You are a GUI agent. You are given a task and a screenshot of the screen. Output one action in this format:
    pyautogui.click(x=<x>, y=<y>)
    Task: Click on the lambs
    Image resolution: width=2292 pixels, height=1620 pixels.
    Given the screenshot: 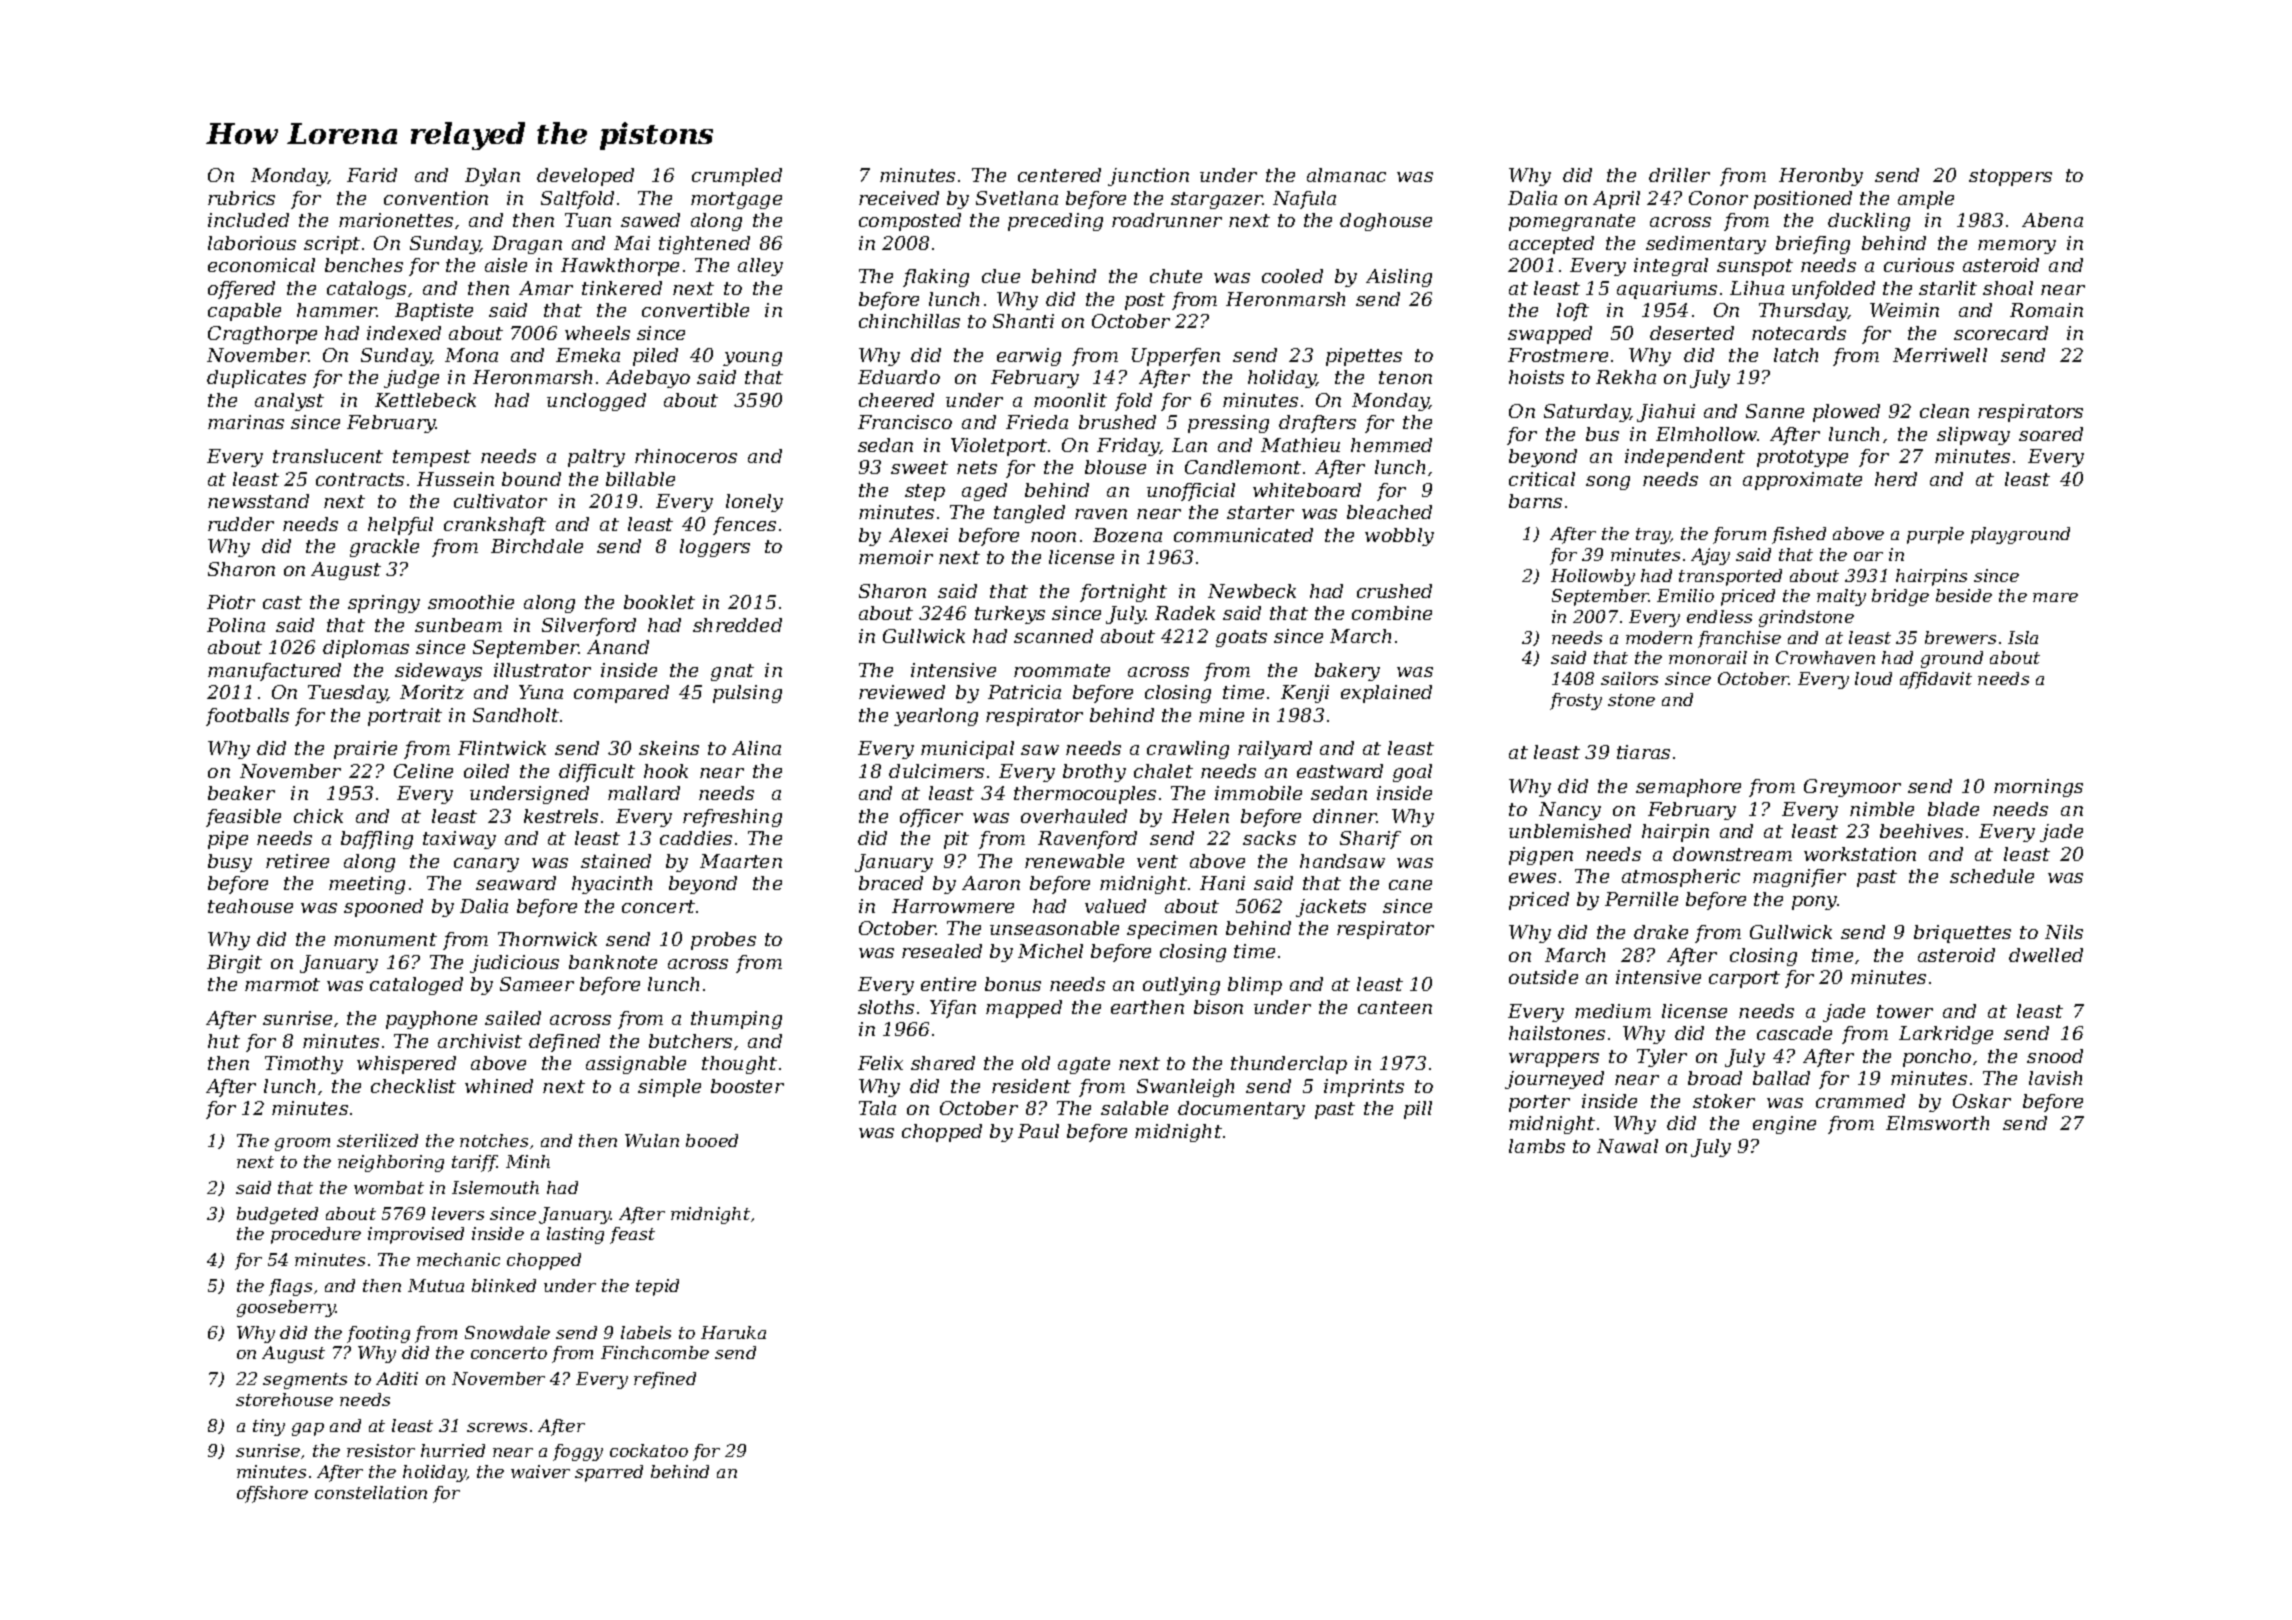 What is the action you would take?
    pyautogui.click(x=1537, y=1146)
